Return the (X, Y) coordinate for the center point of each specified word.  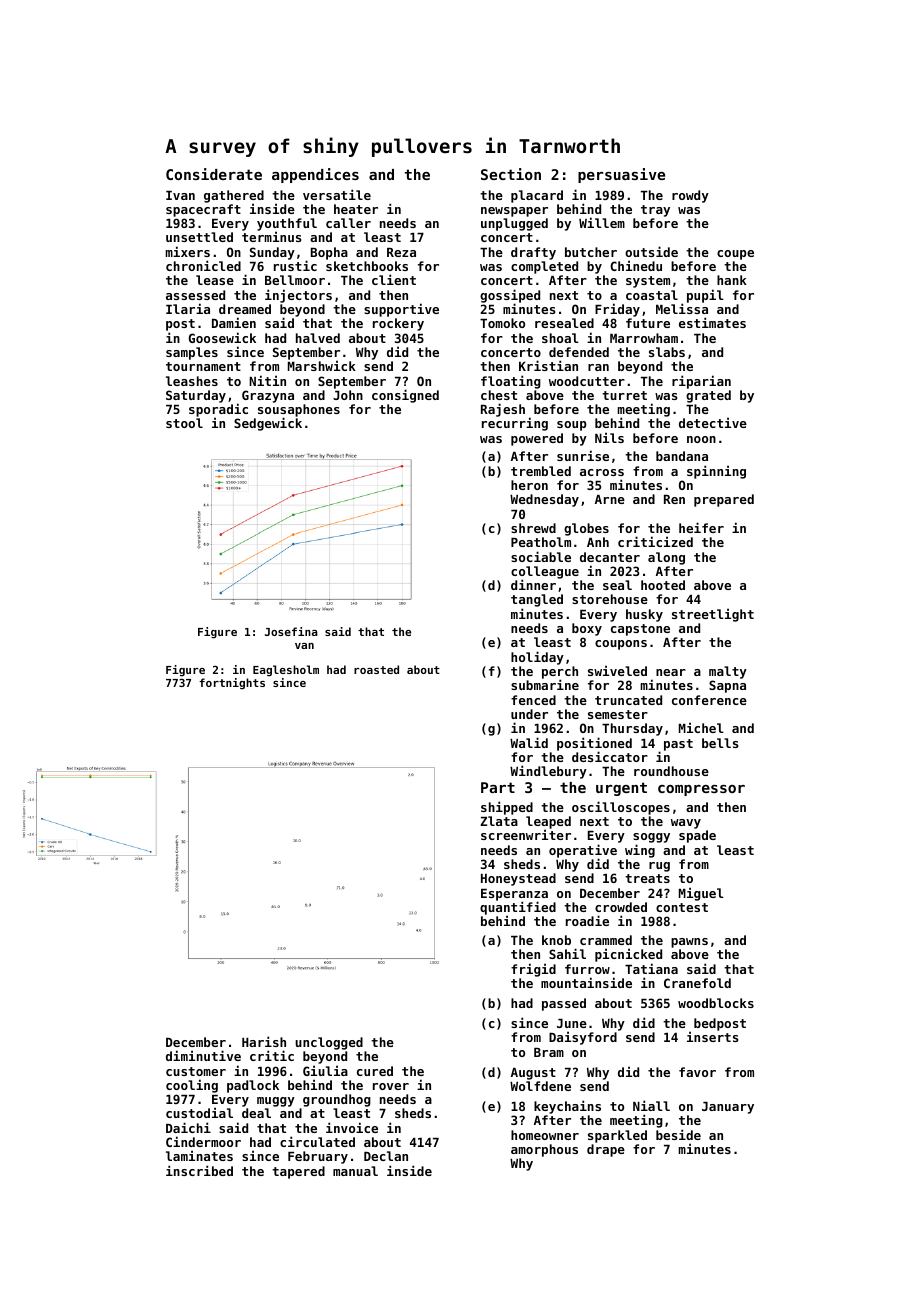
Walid (529, 742)
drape (606, 1150)
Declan (386, 1156)
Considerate (214, 174)
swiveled (617, 670)
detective (713, 422)
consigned (405, 396)
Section (511, 174)
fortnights (232, 684)
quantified (518, 909)
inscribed (199, 1170)
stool (184, 423)
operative (583, 851)
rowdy (690, 196)
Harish (264, 1041)
